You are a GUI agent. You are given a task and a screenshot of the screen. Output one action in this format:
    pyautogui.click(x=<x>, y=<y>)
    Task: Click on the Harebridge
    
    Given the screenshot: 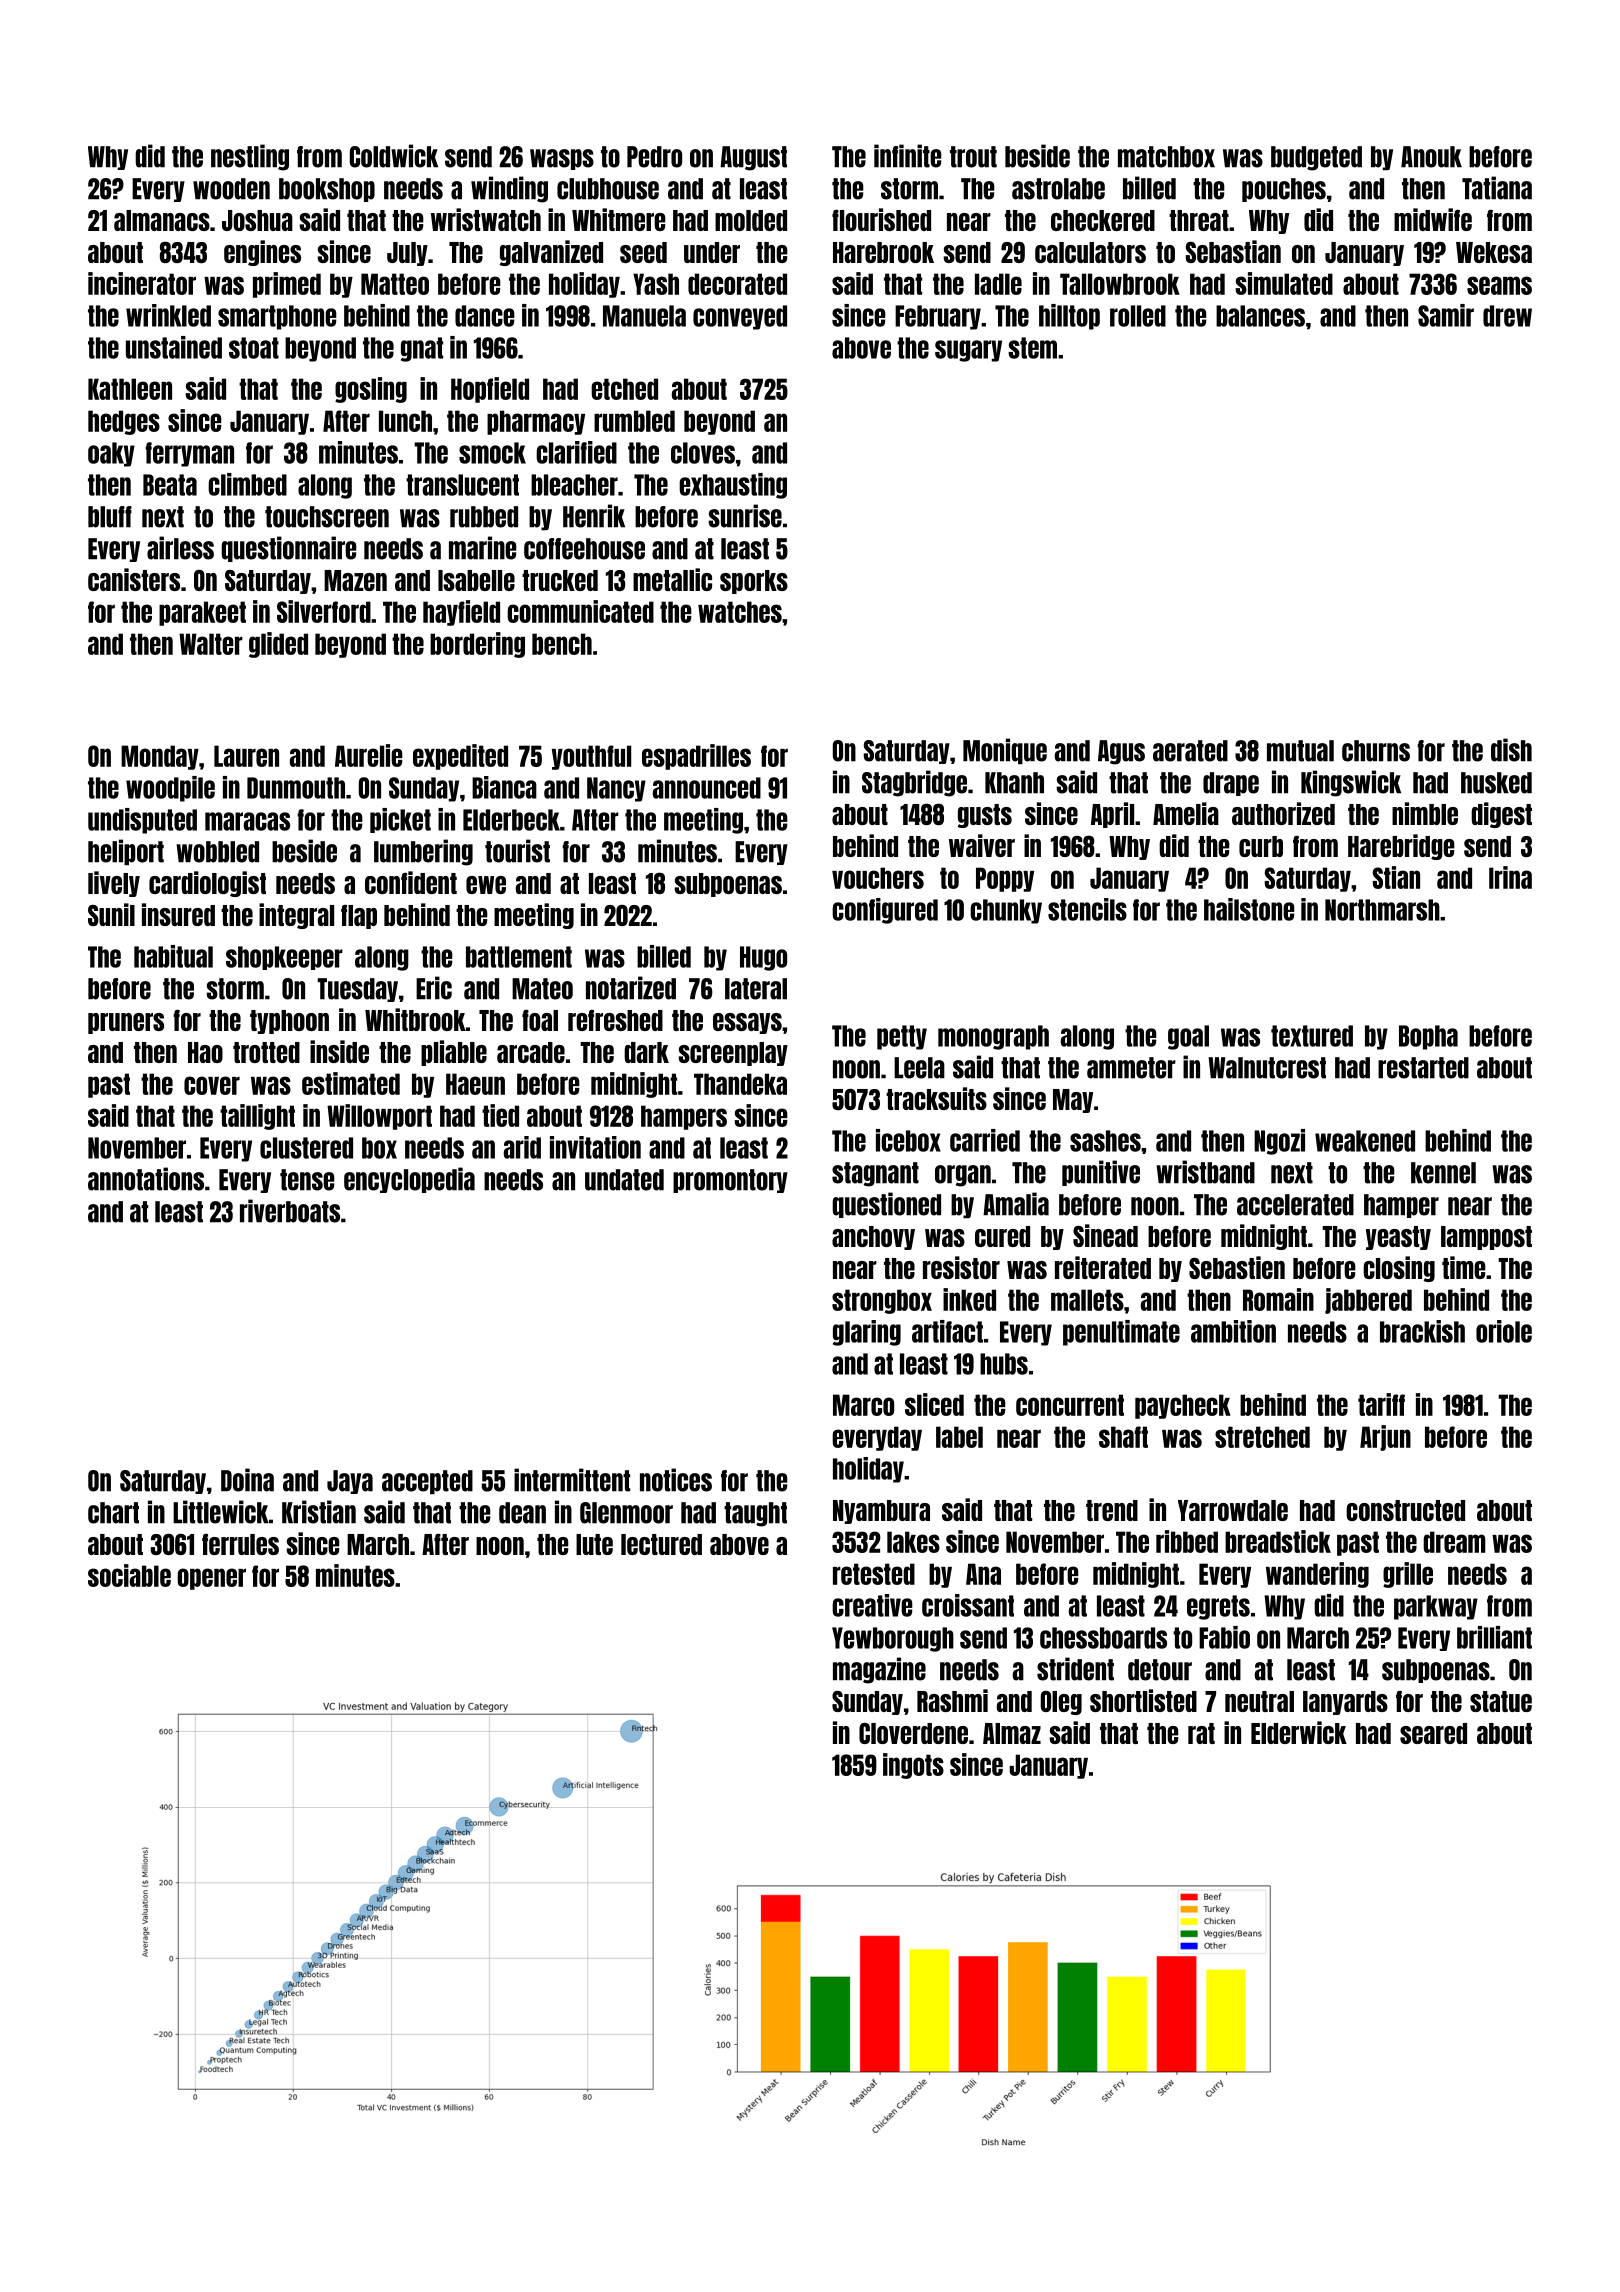 What is the action you would take?
    pyautogui.click(x=1401, y=847)
